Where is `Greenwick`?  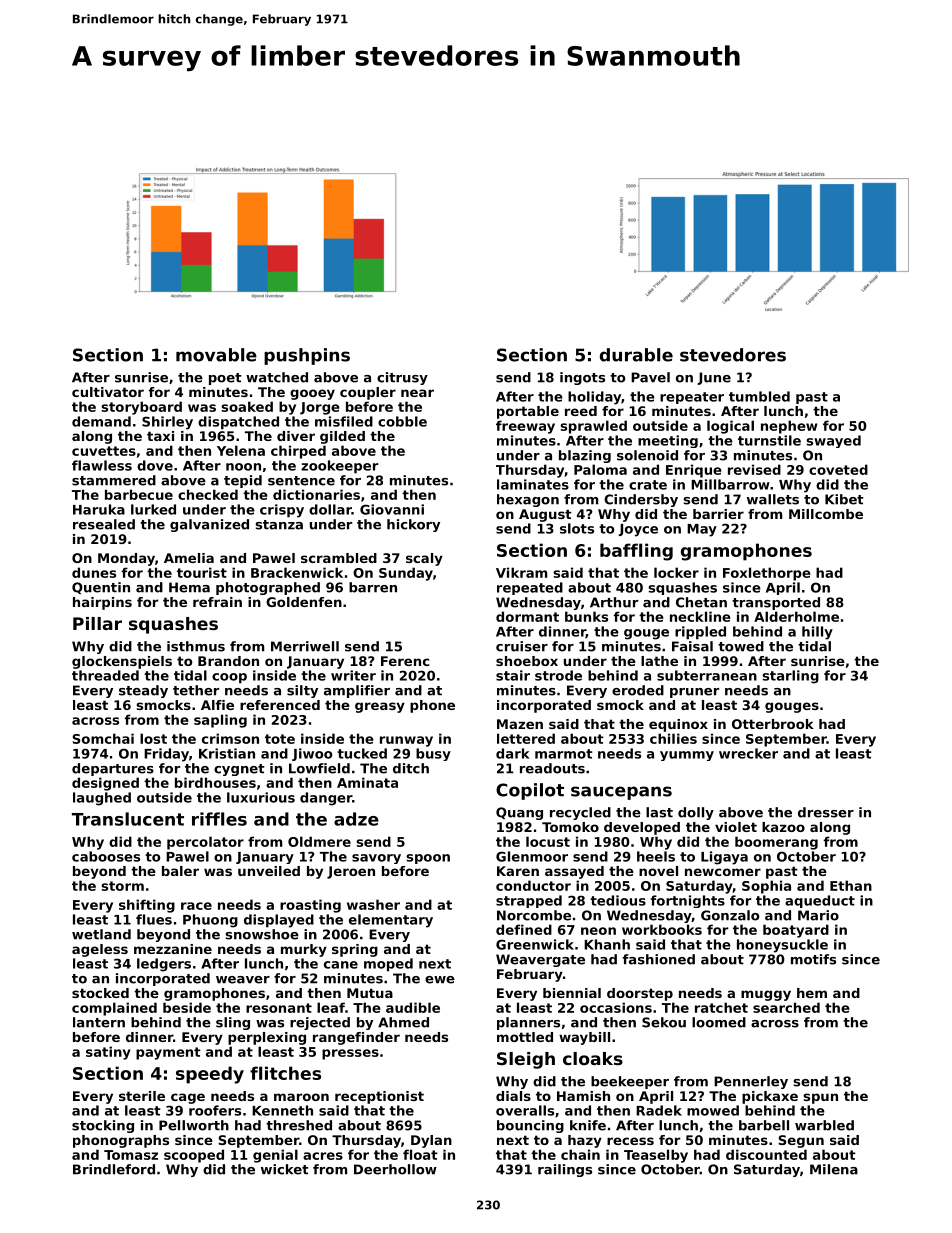 Greenwick is located at coordinates (535, 944).
